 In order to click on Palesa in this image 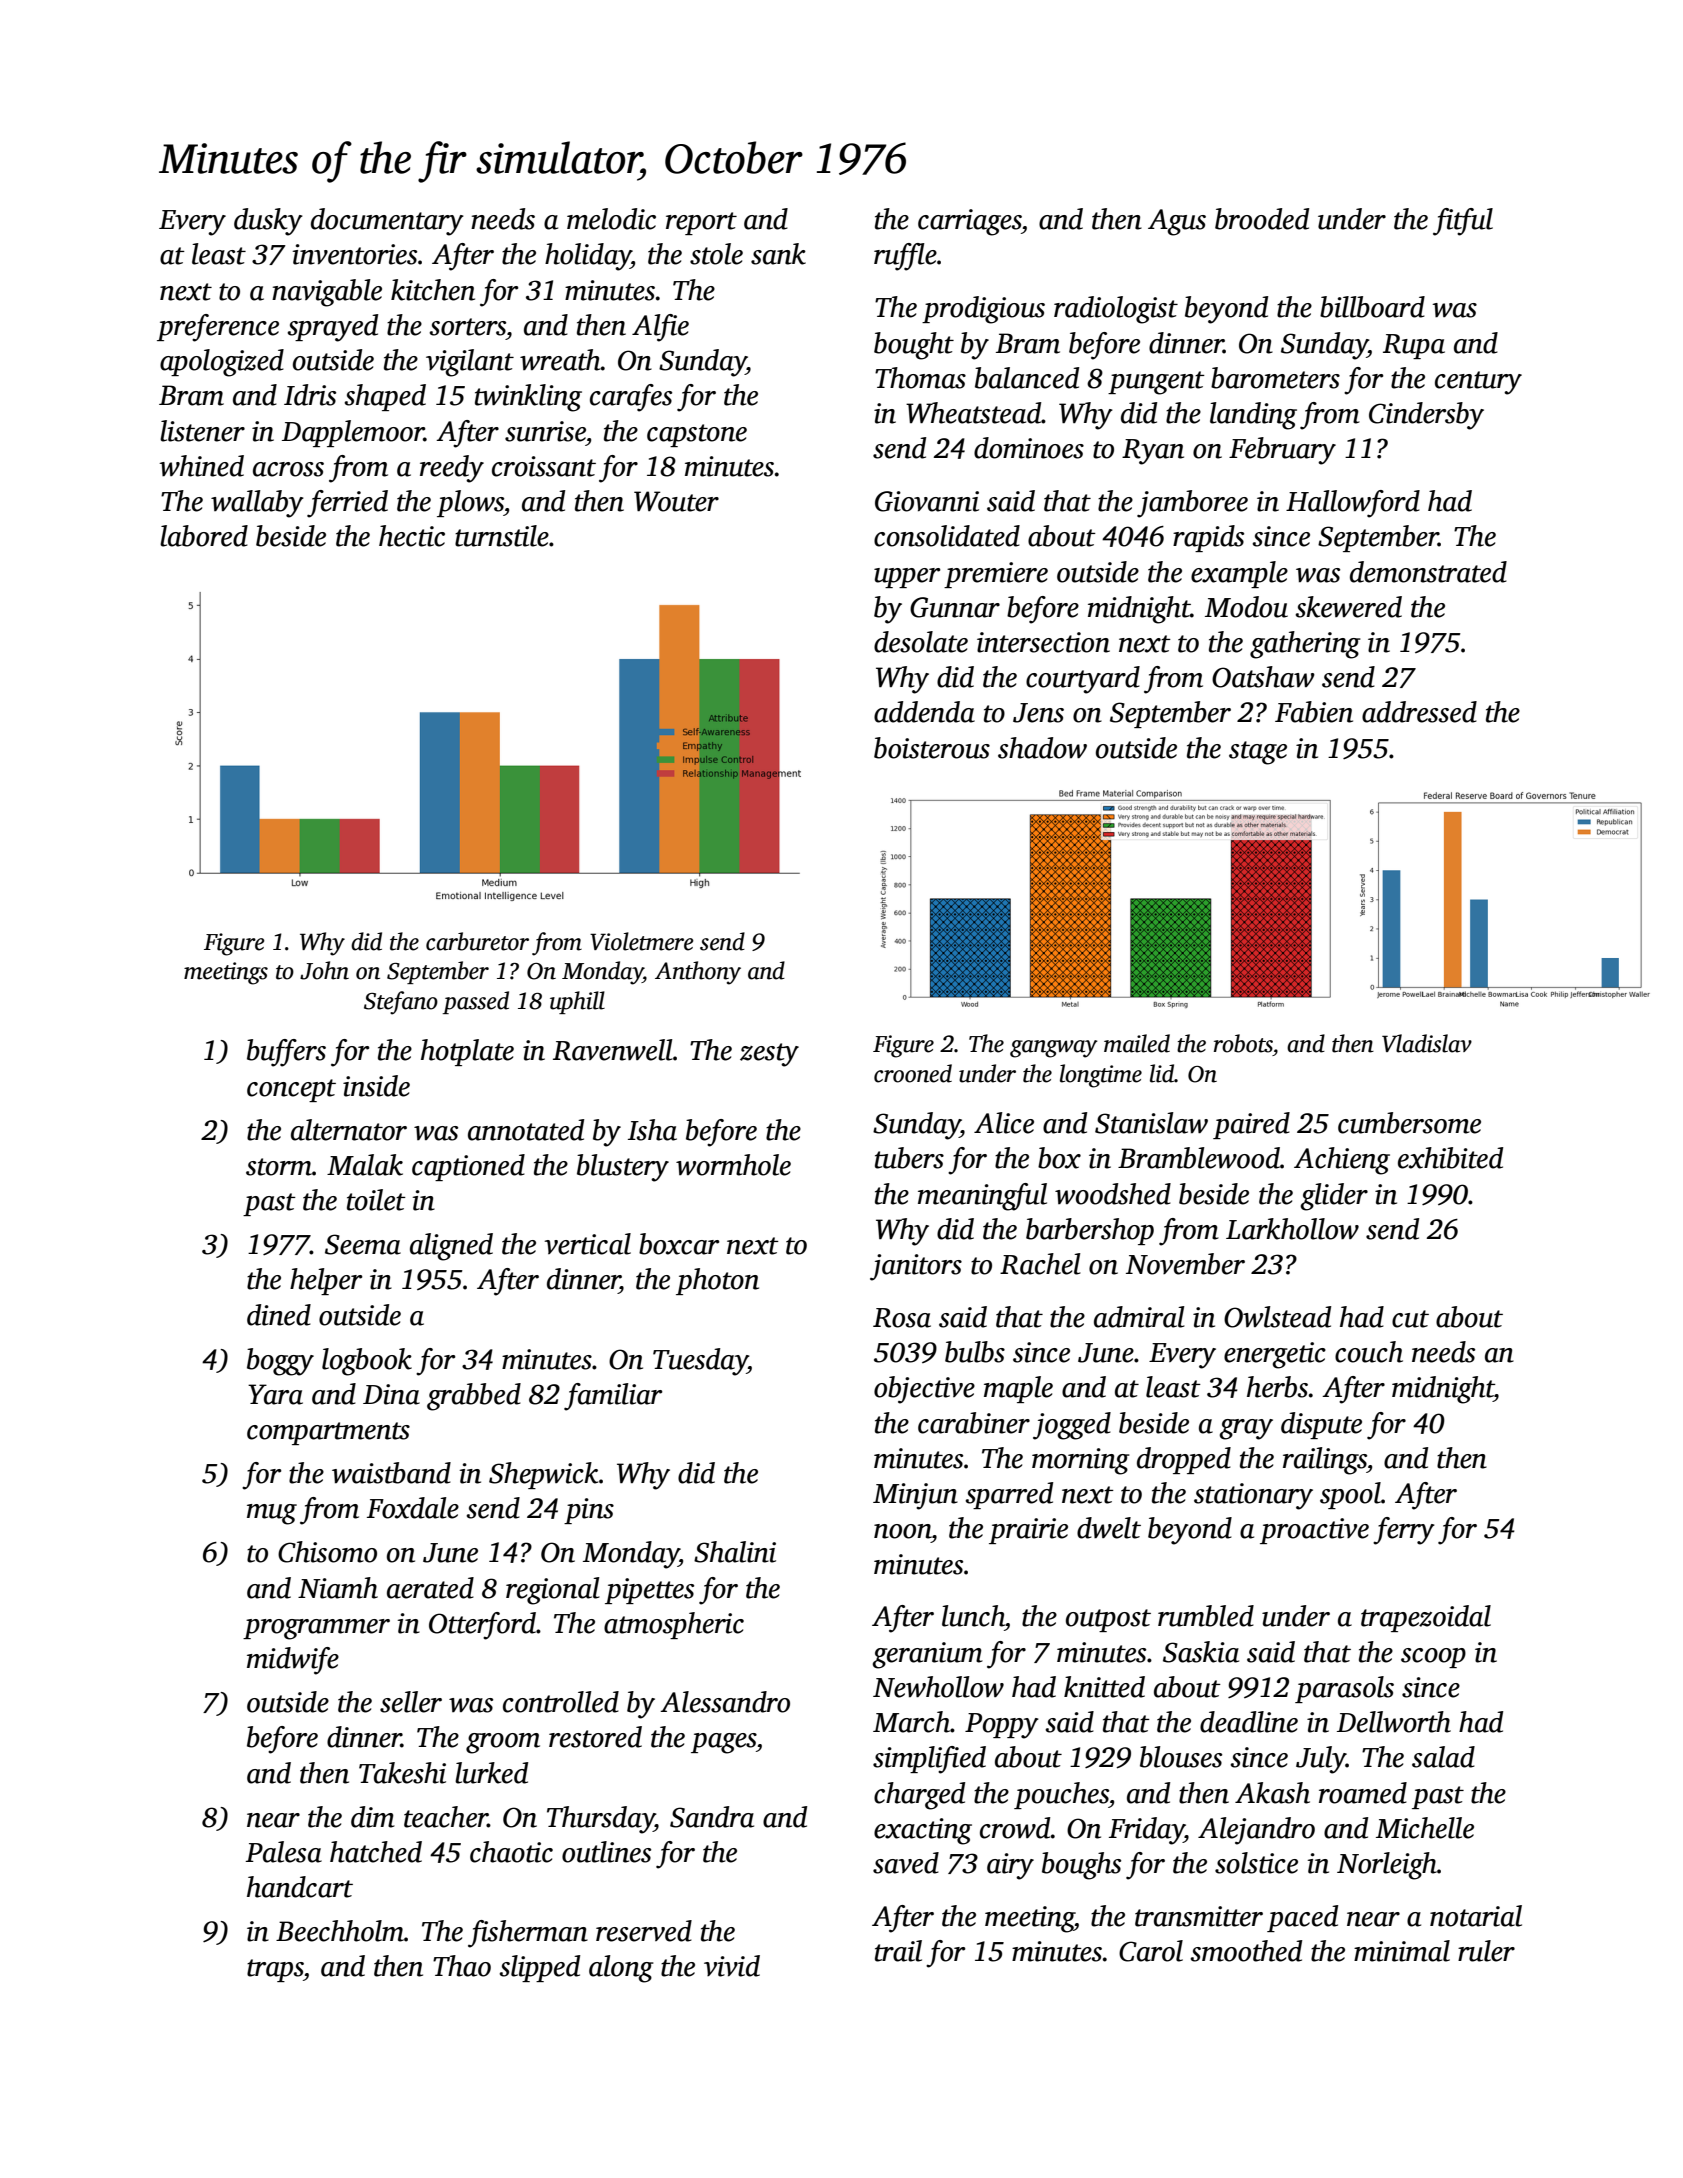, I will do `click(283, 1852)`.
